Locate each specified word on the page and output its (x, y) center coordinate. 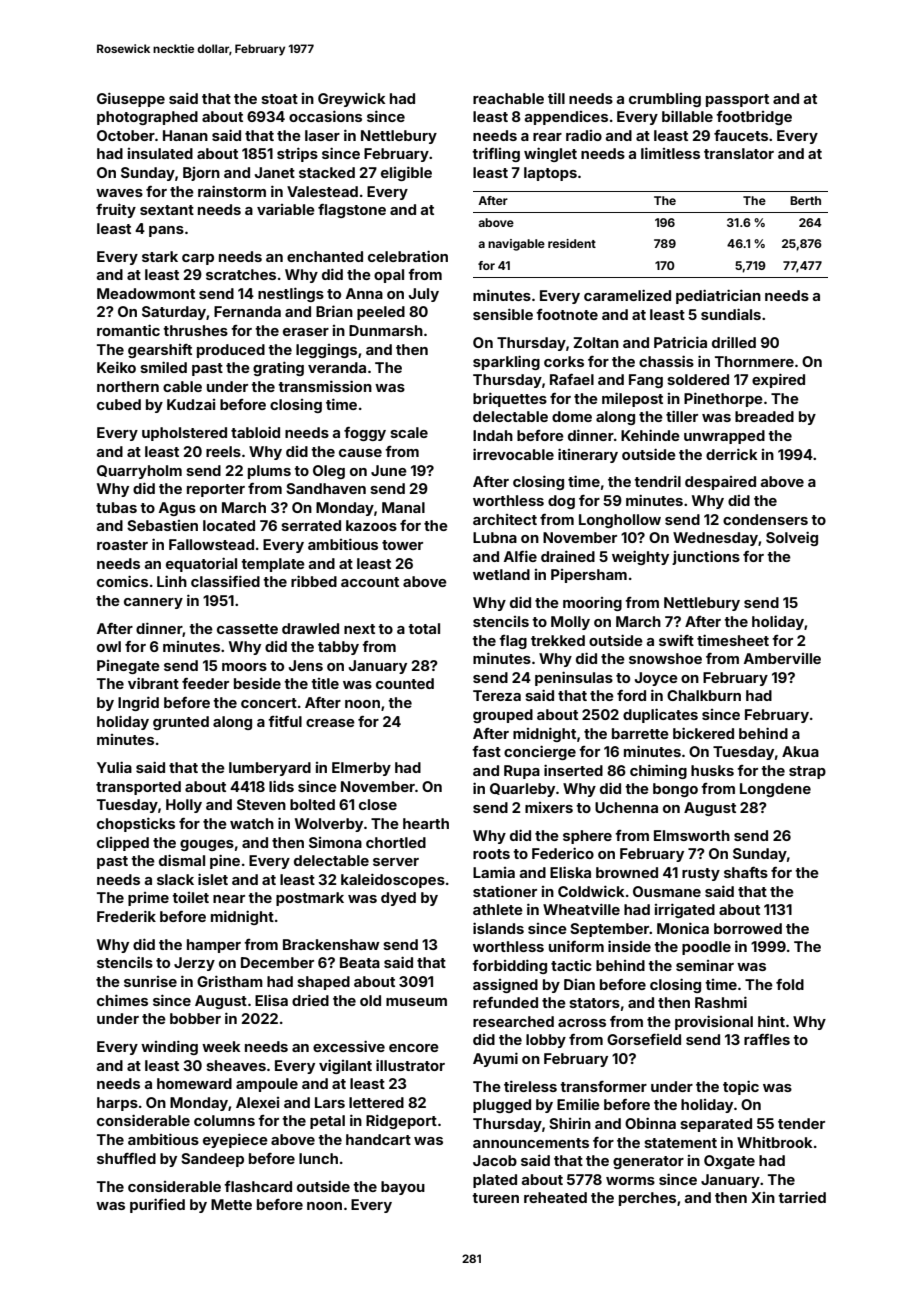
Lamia (494, 872)
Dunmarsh (386, 330)
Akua (800, 751)
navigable (516, 245)
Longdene (775, 790)
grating (278, 368)
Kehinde (650, 435)
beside (257, 683)
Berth (805, 200)
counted (405, 683)
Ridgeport (401, 1121)
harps (117, 1104)
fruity (116, 210)
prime (148, 899)
